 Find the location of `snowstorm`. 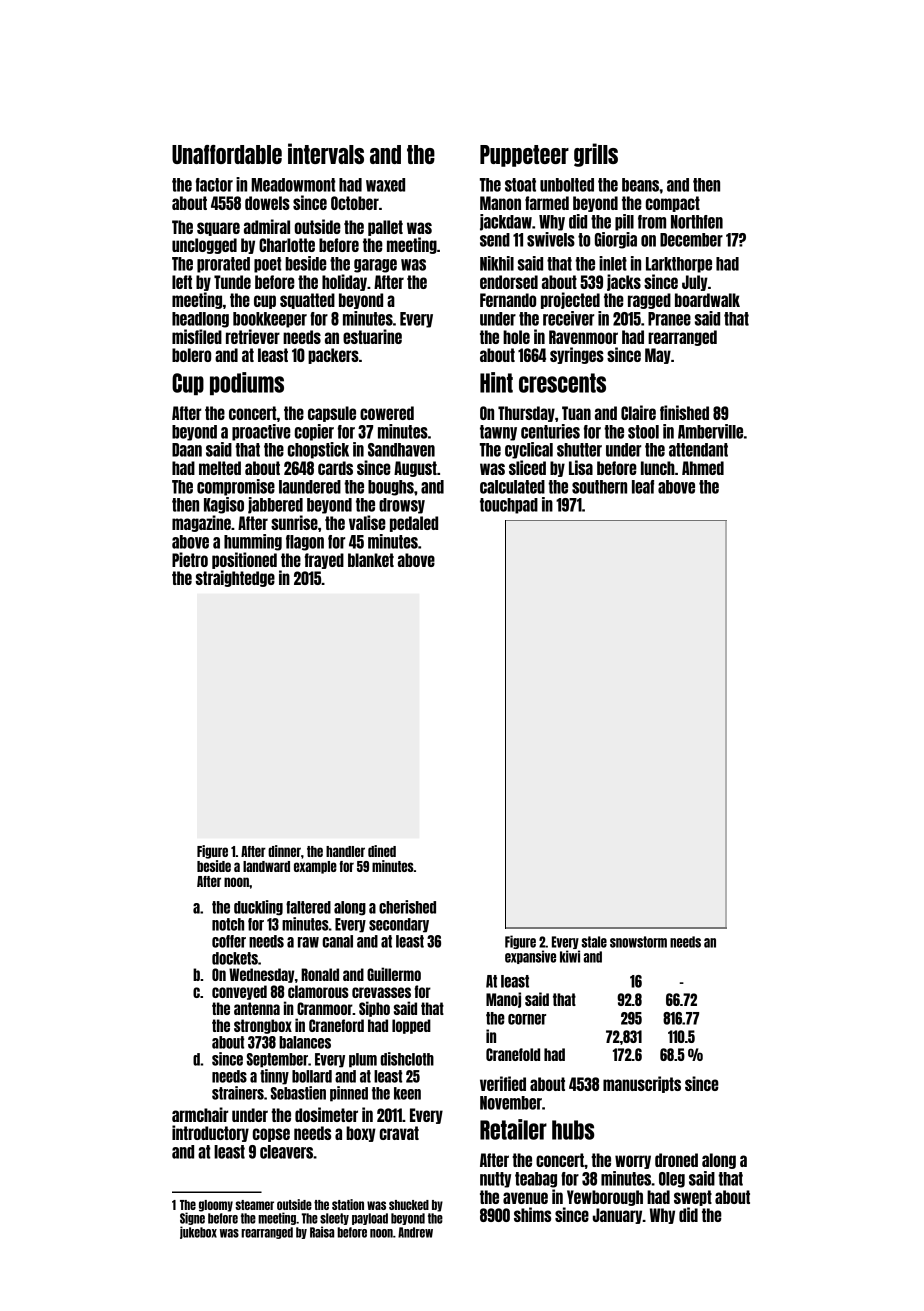

snowstorm is located at coordinates (638, 942).
